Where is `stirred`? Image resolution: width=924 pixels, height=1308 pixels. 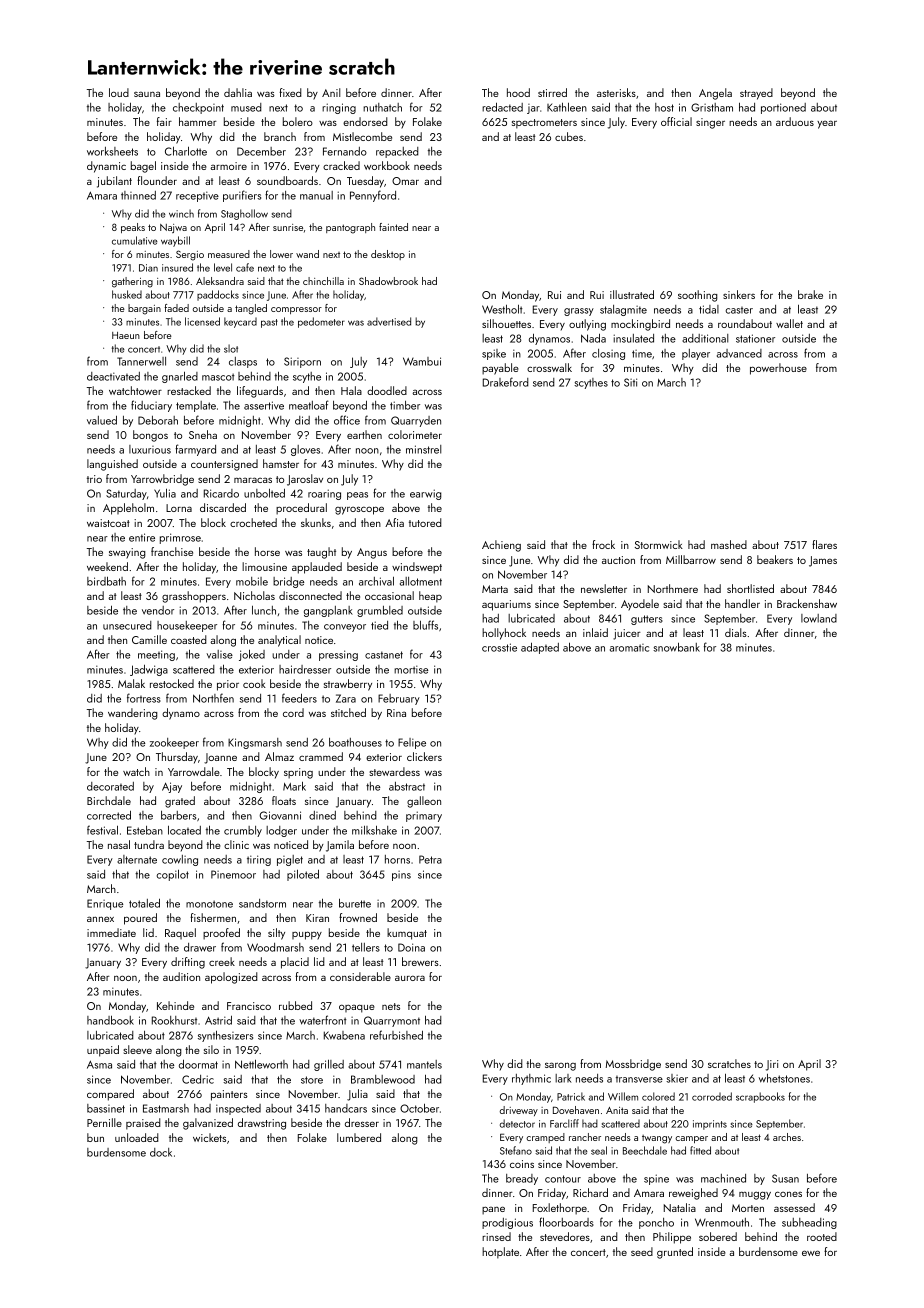 stirred is located at coordinates (552, 92).
